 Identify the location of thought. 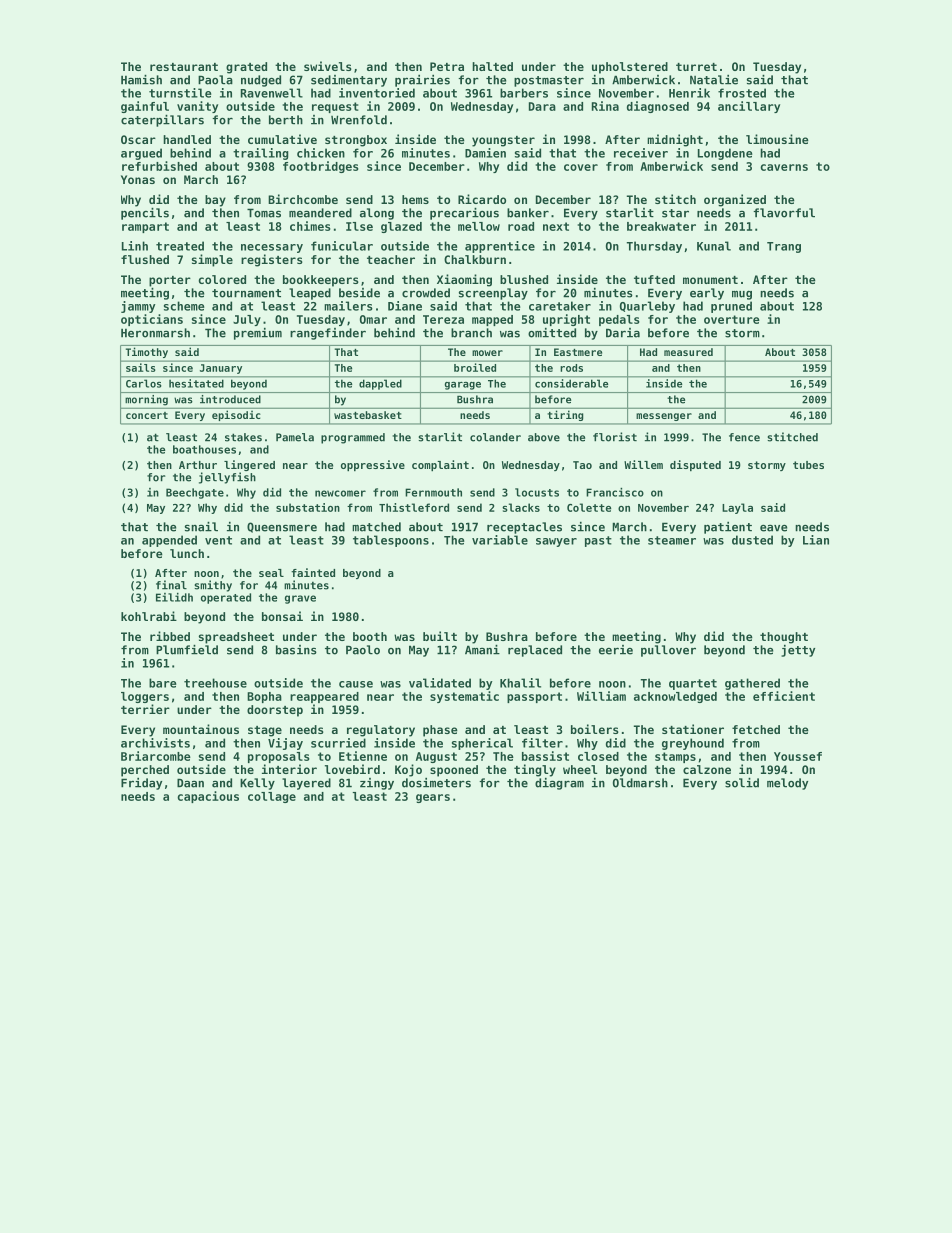
(784, 638).
